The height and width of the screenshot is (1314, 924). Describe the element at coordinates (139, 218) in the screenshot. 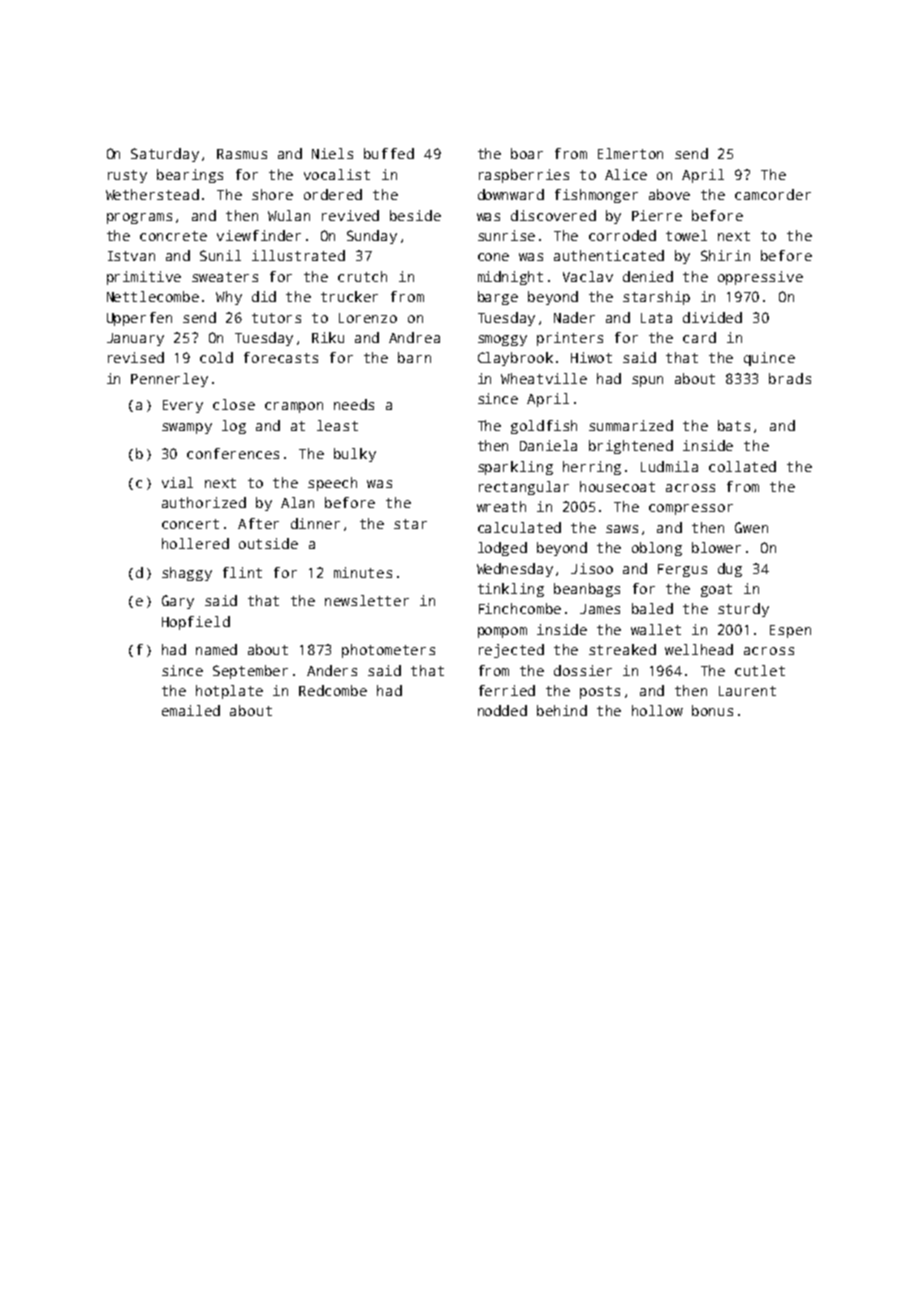

I see `programs` at that location.
